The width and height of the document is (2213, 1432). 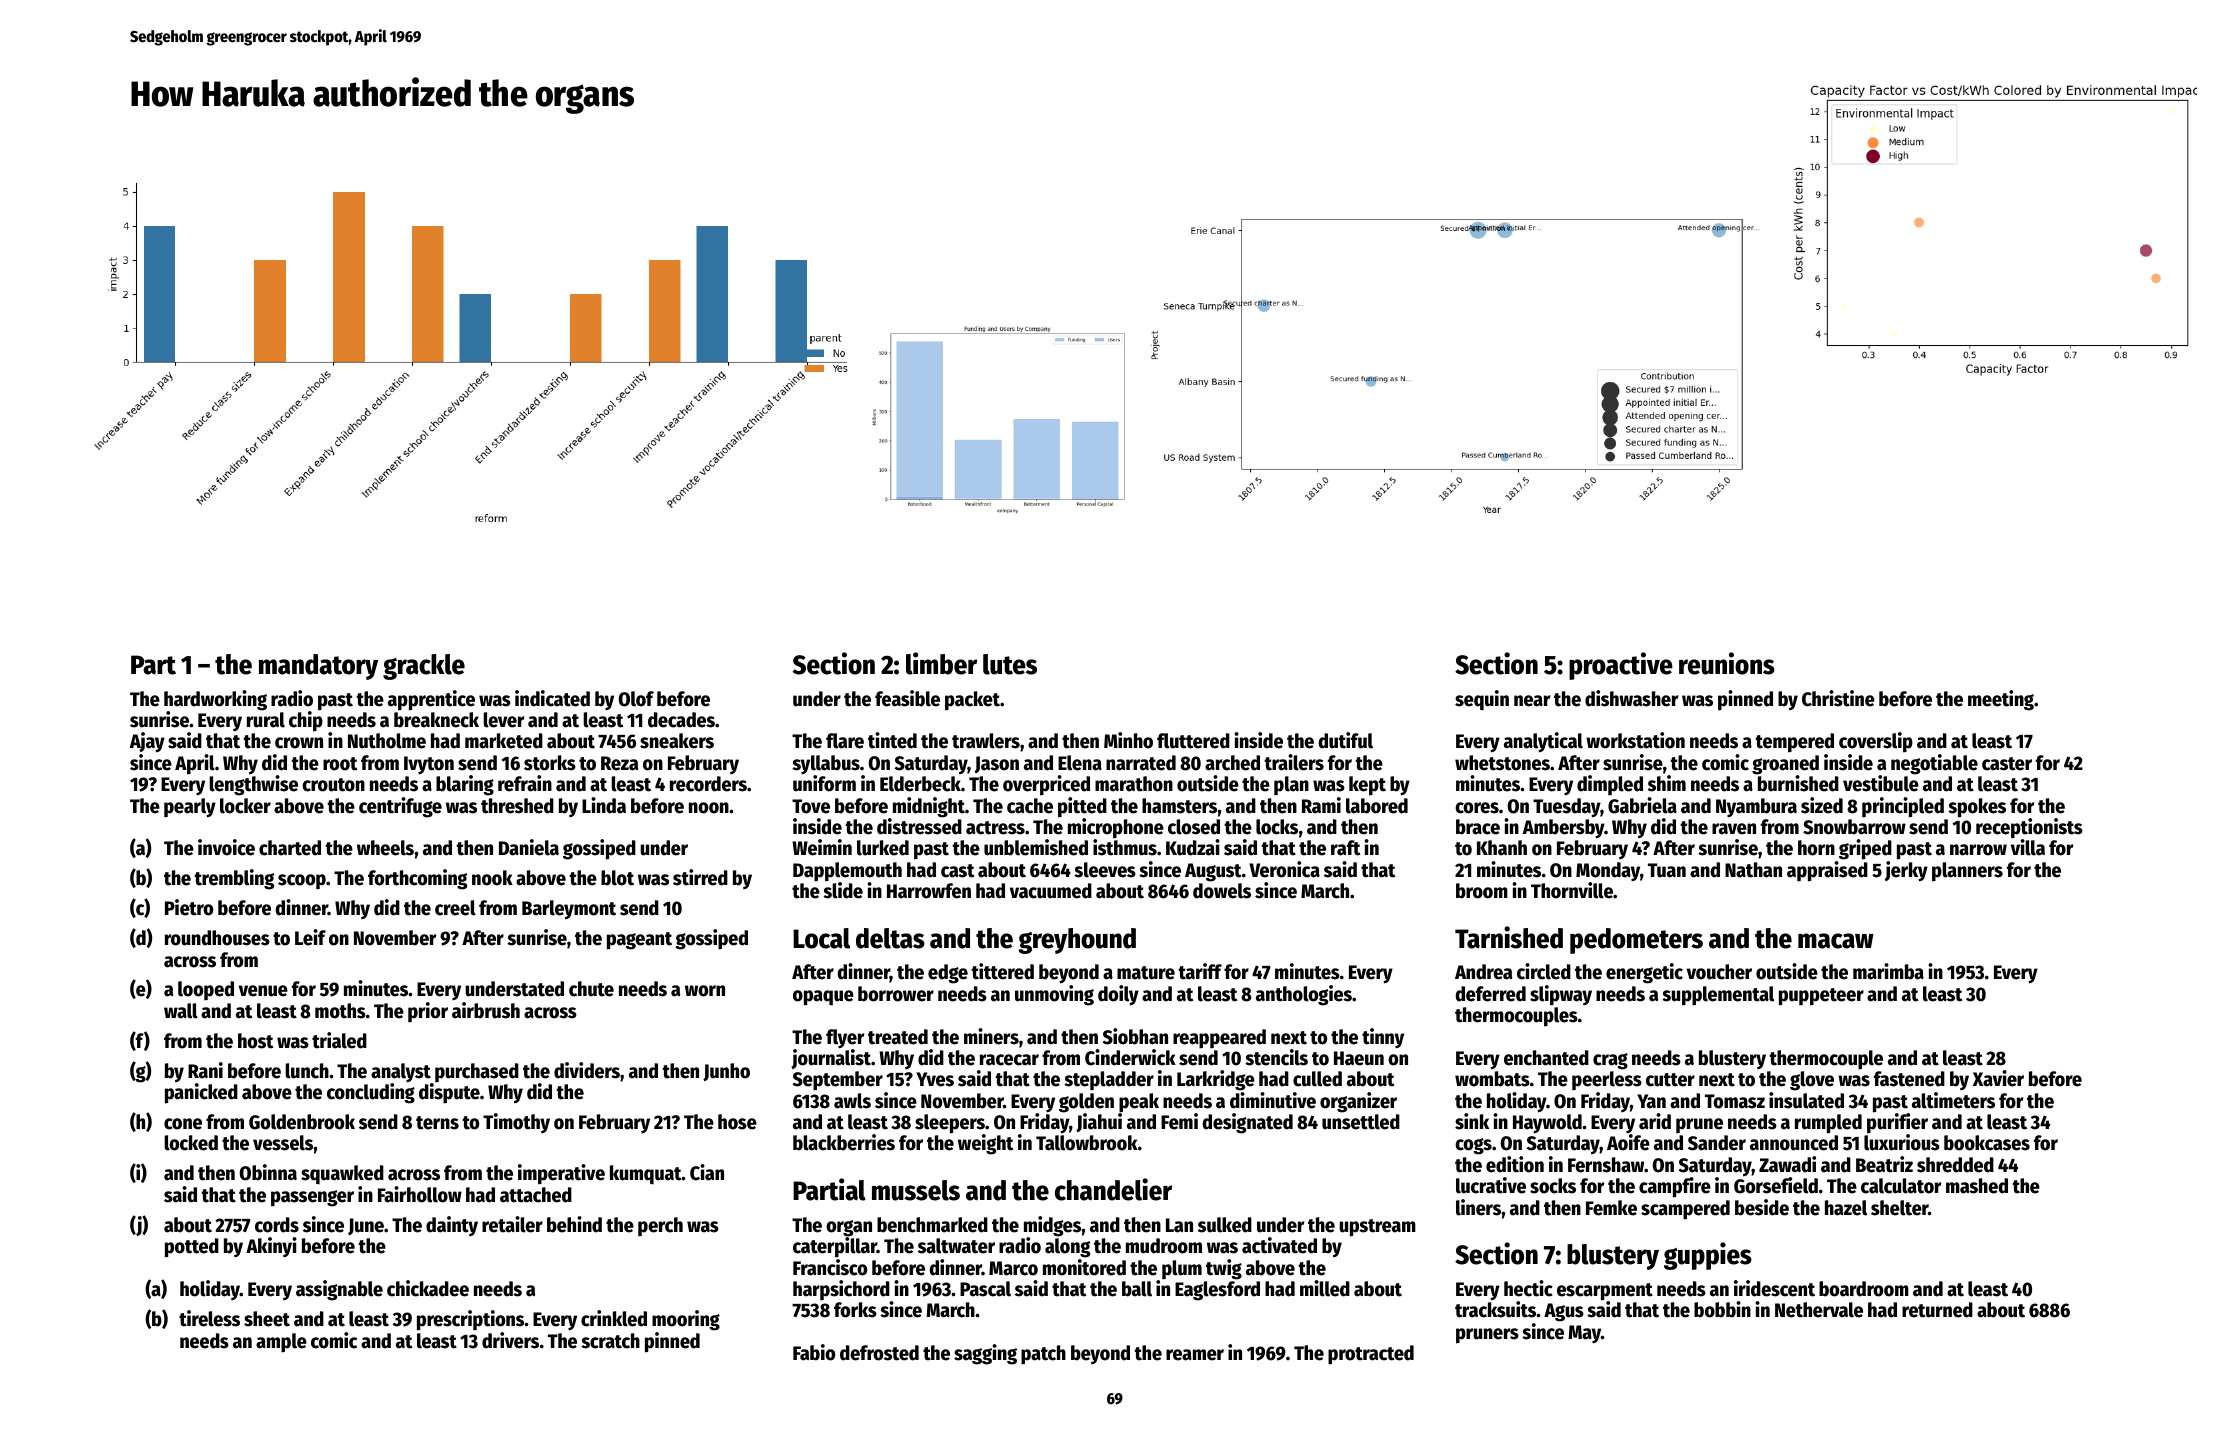 I want to click on vacuumed, so click(x=1051, y=891).
